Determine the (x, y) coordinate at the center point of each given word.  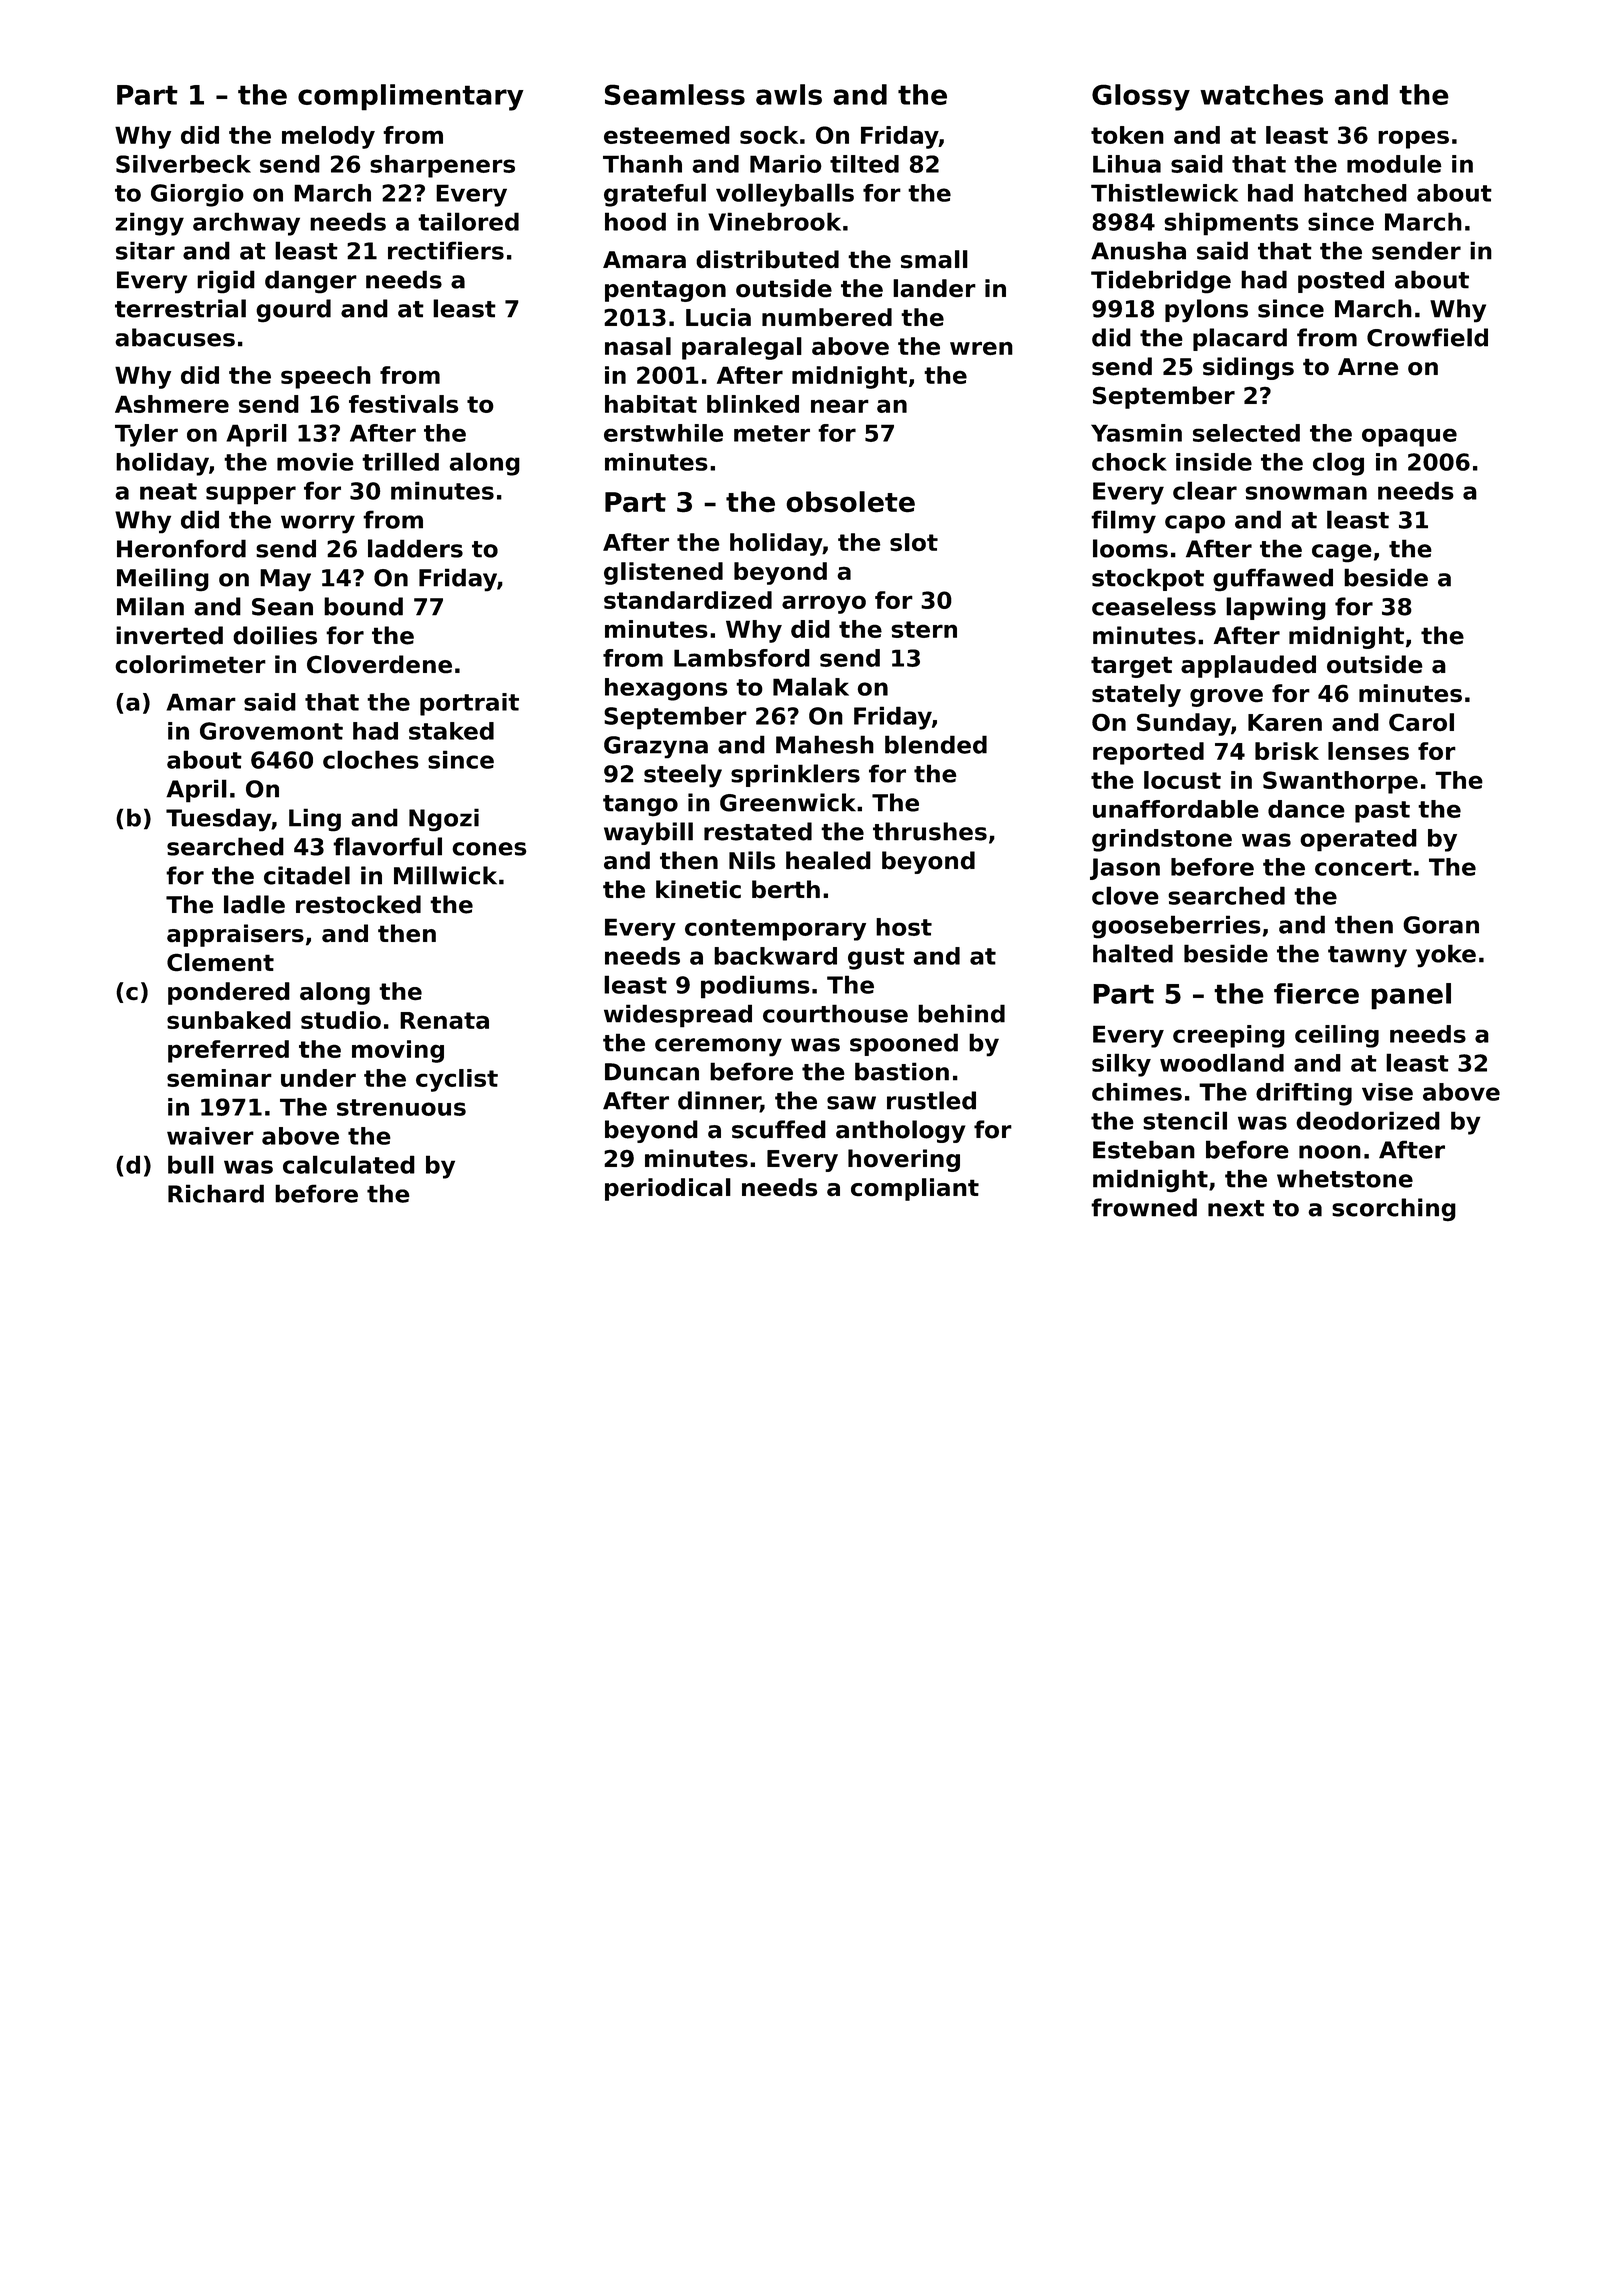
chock (1129, 462)
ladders (415, 548)
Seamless (675, 94)
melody (328, 137)
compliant (915, 1189)
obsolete (850, 502)
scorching (1394, 1210)
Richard (216, 1193)
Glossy (1141, 97)
